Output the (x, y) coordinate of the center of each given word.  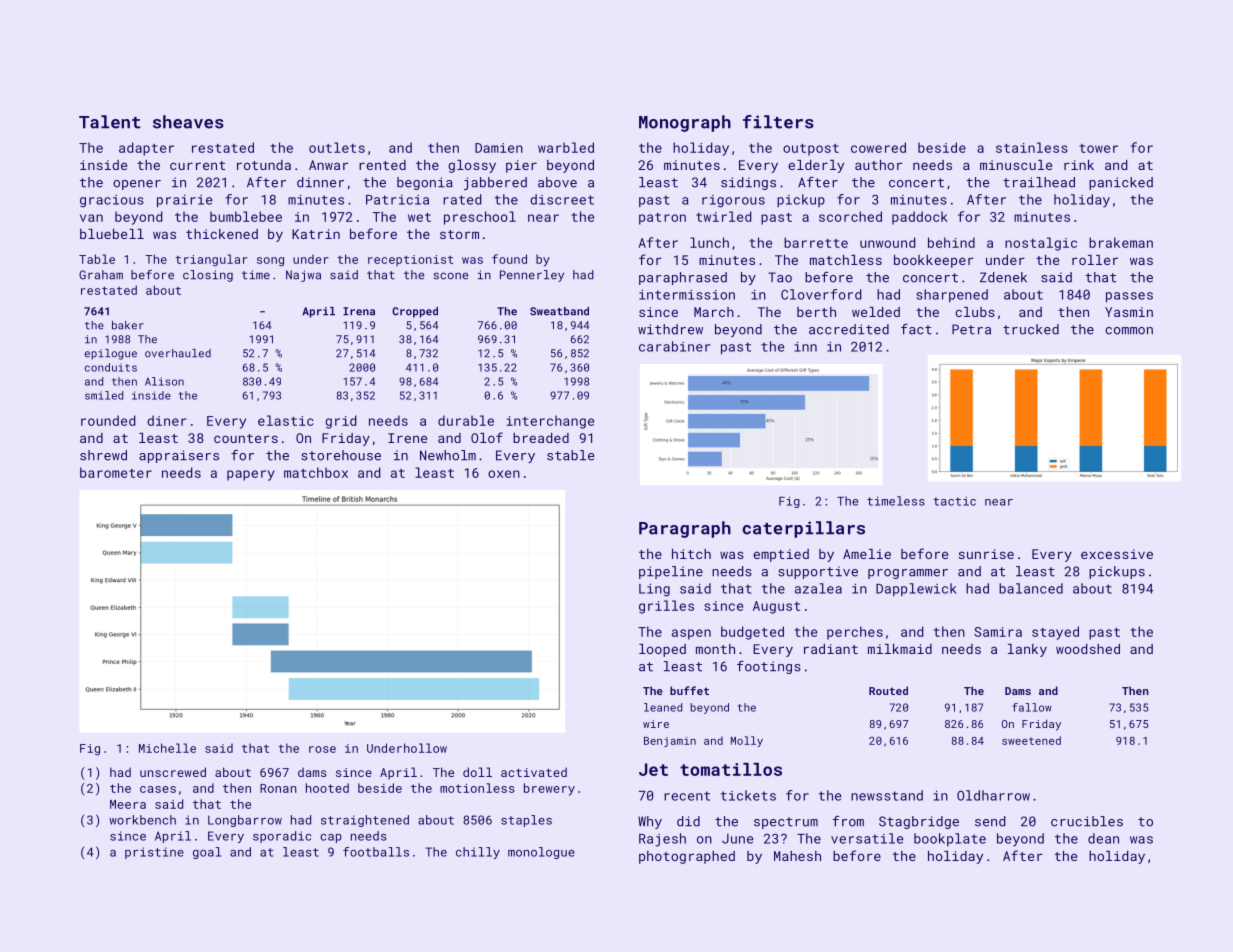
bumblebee (246, 216)
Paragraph (685, 529)
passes (1129, 297)
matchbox (316, 472)
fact (916, 329)
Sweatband (559, 311)
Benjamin (670, 742)
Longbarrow (245, 821)
